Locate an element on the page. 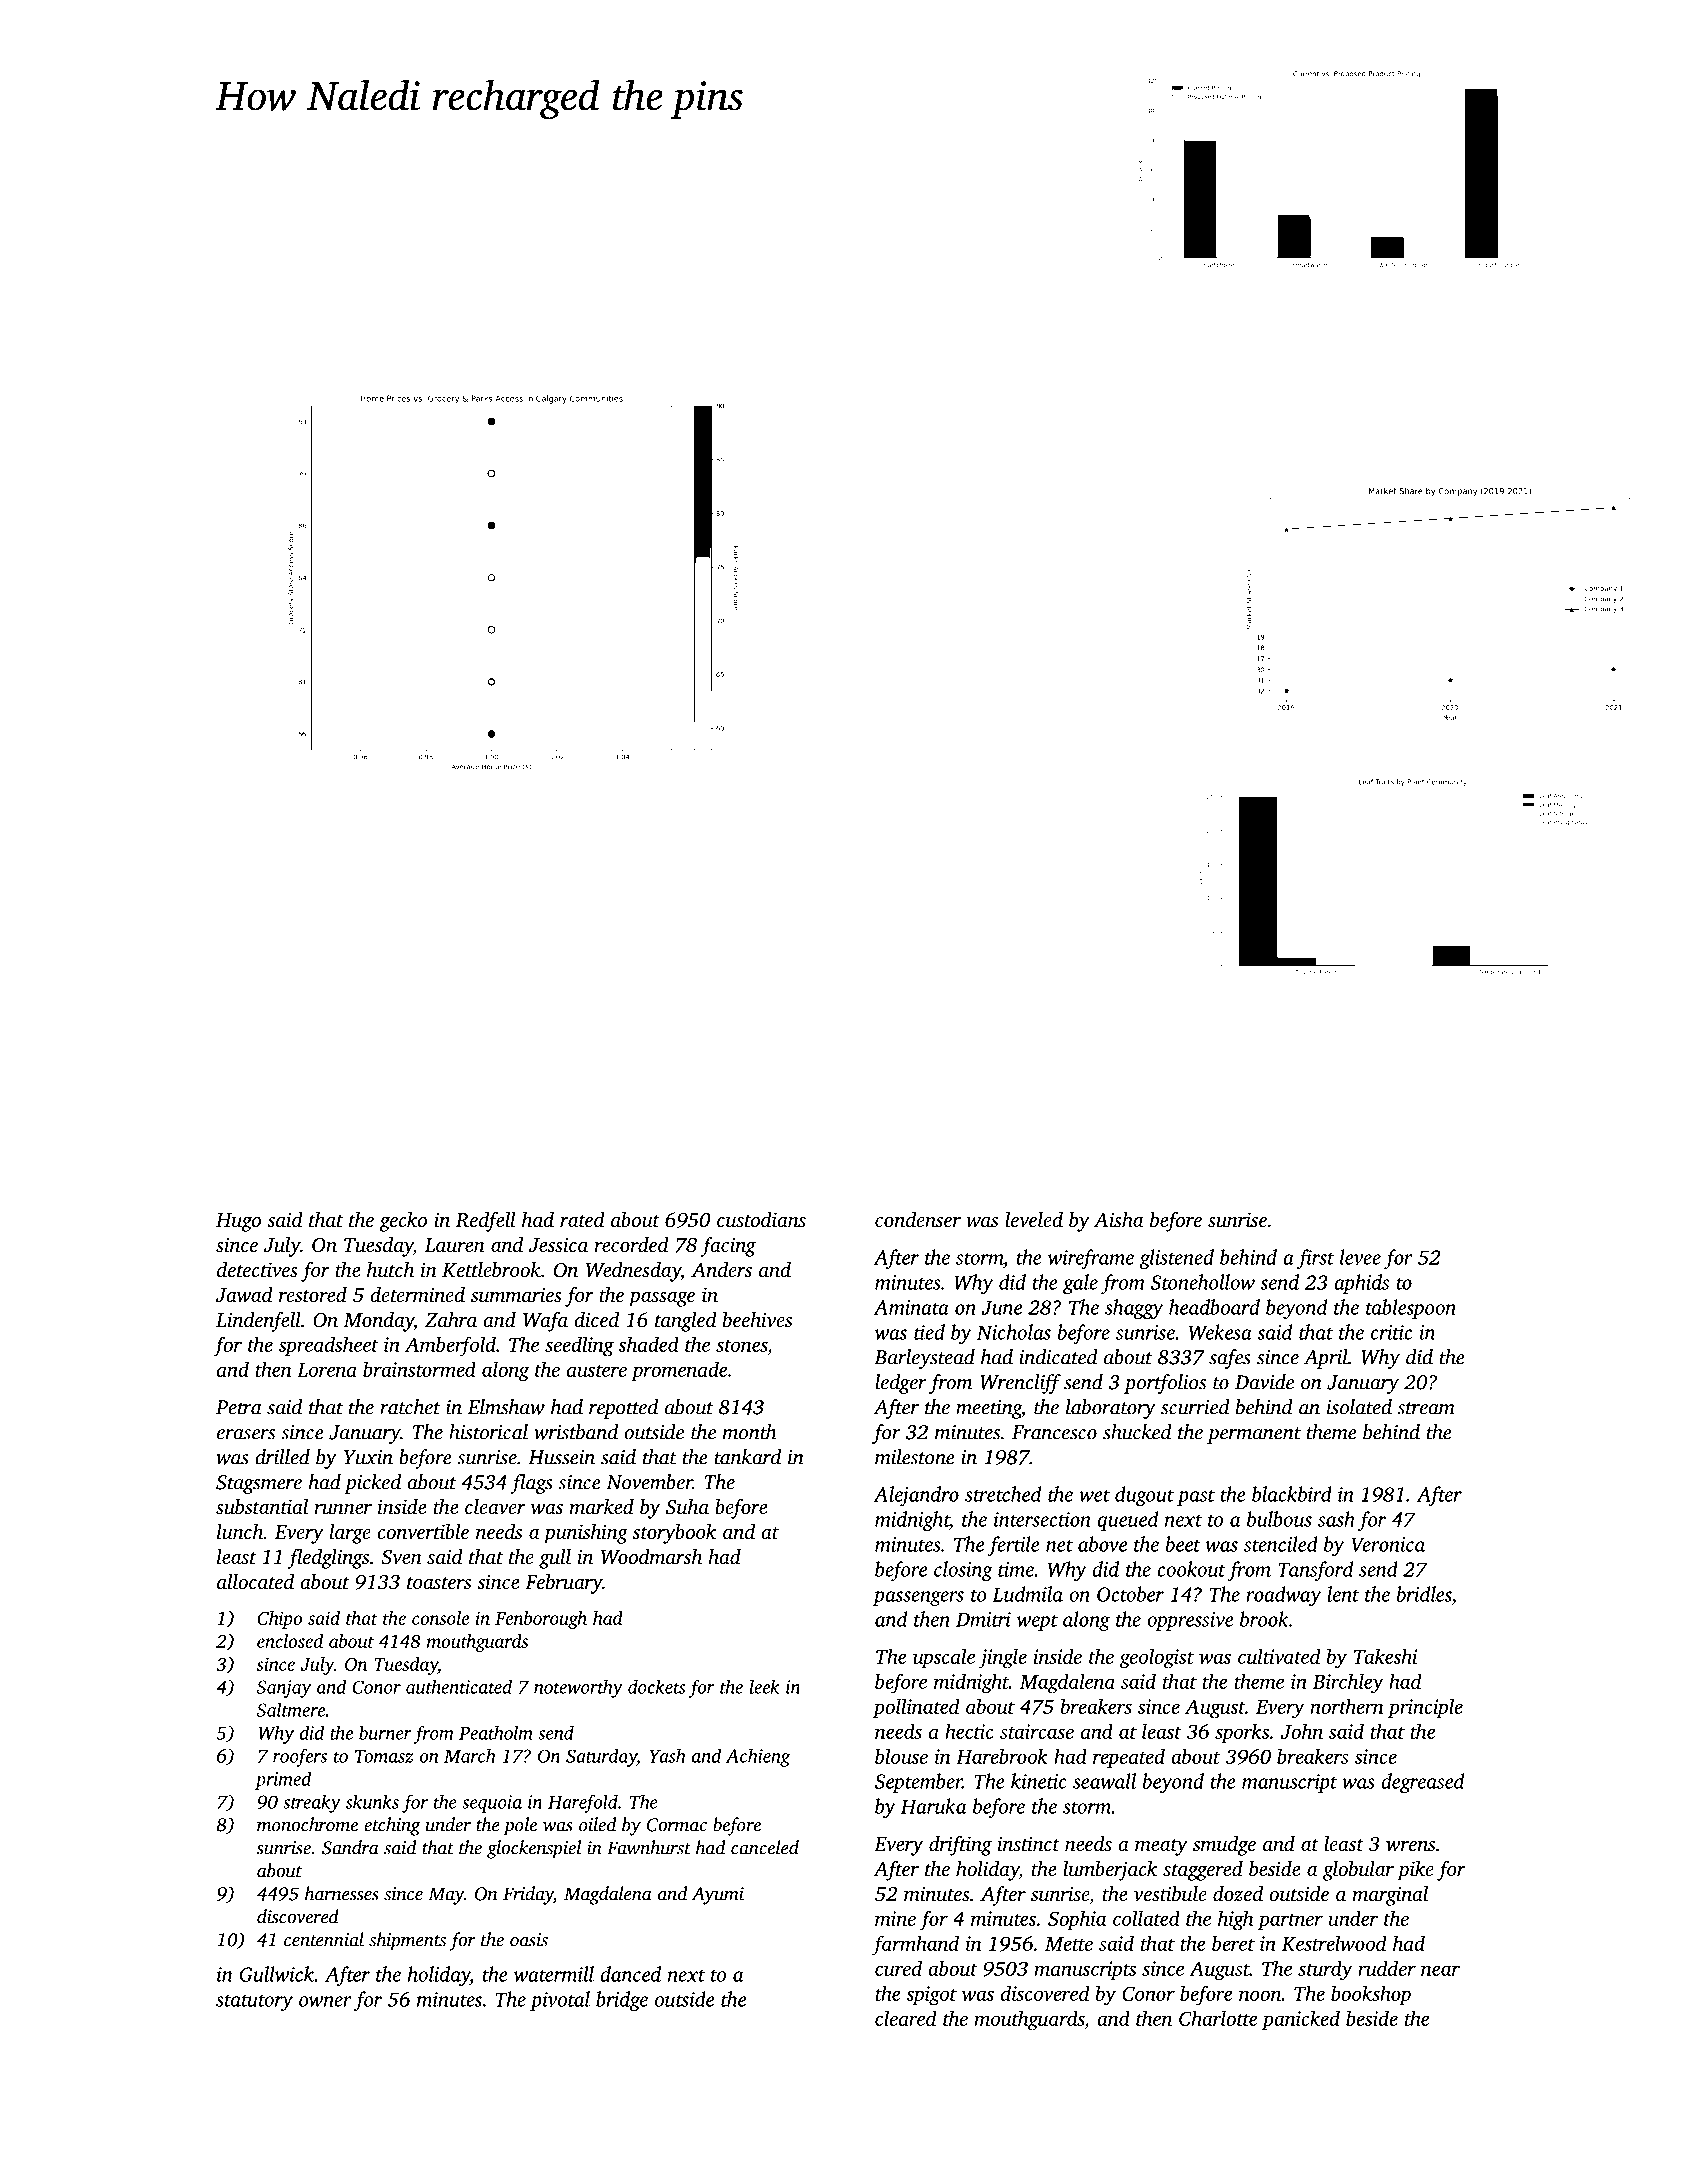 The image size is (1683, 2178). detectives is located at coordinates (257, 1269).
